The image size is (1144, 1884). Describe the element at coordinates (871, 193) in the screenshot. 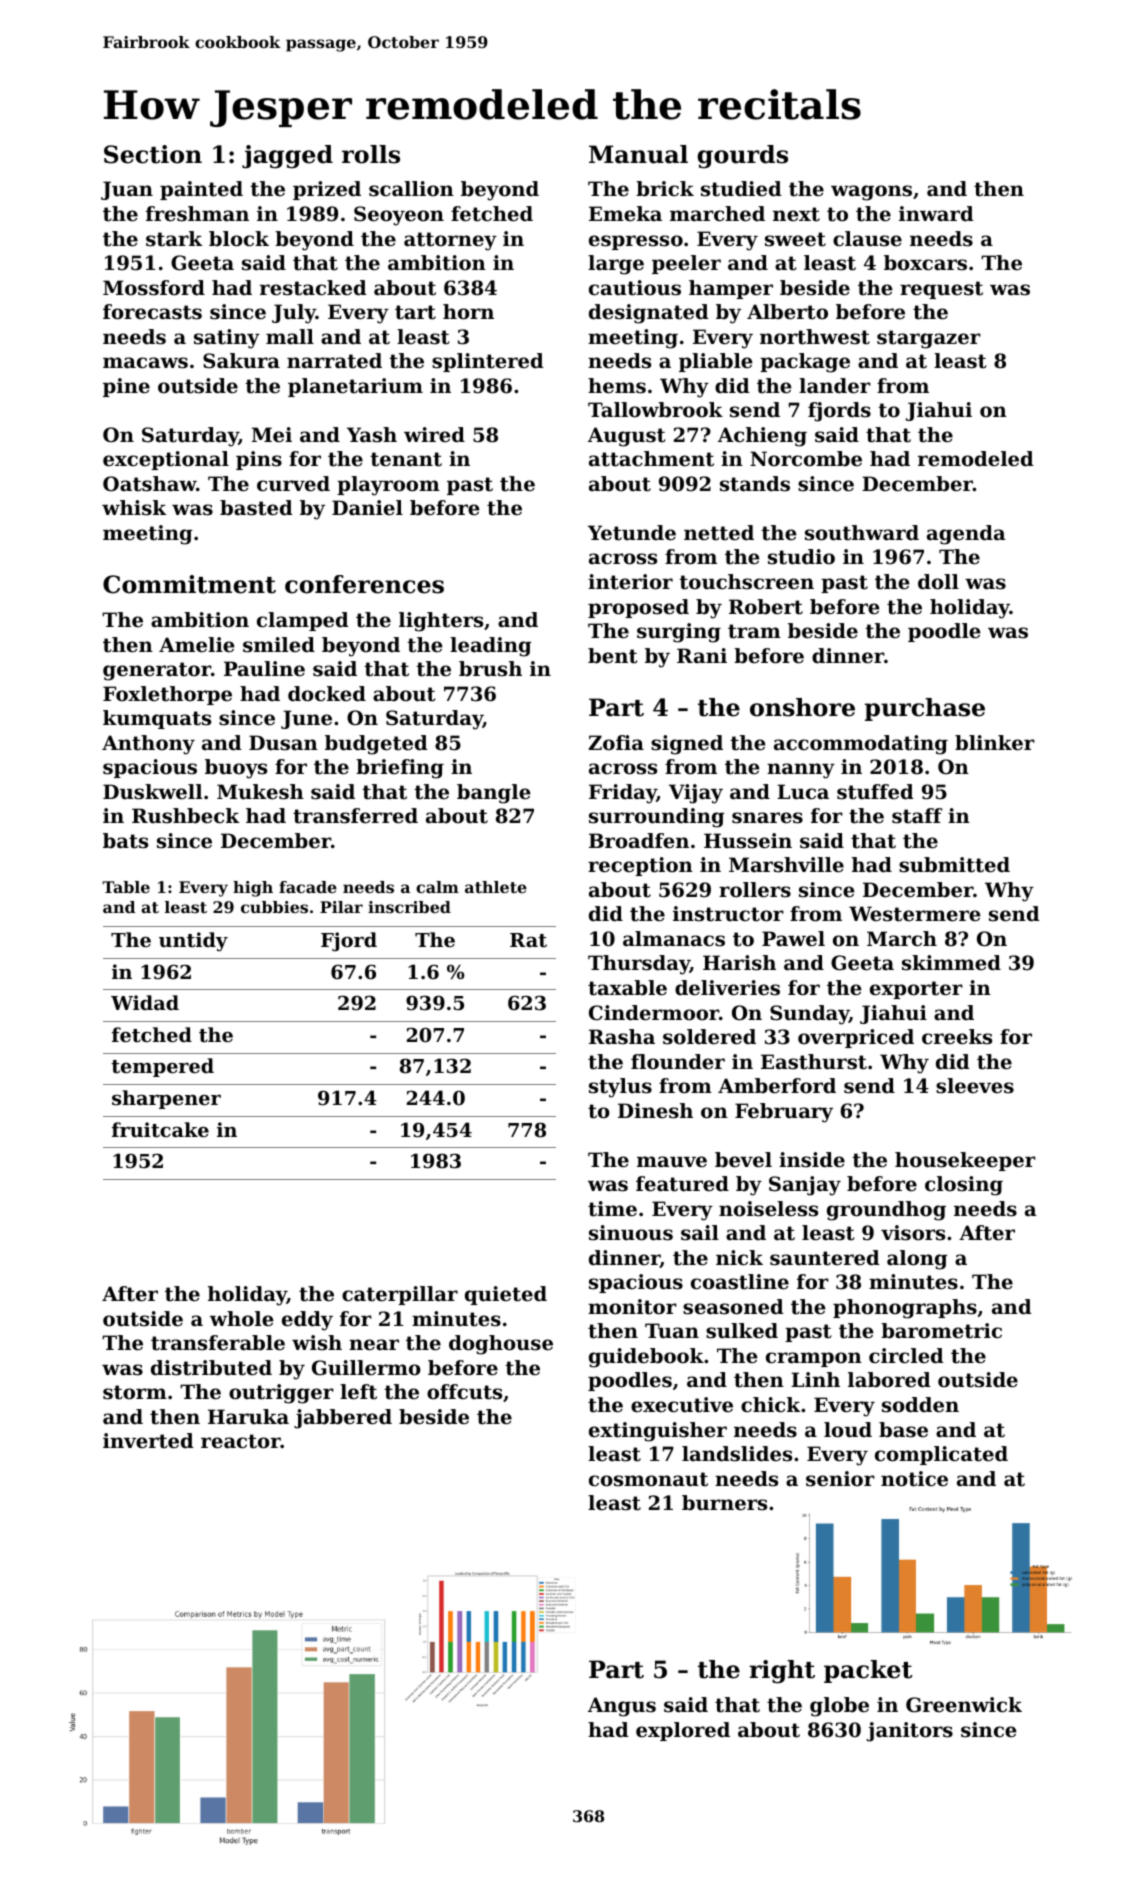

I see `wagons` at that location.
